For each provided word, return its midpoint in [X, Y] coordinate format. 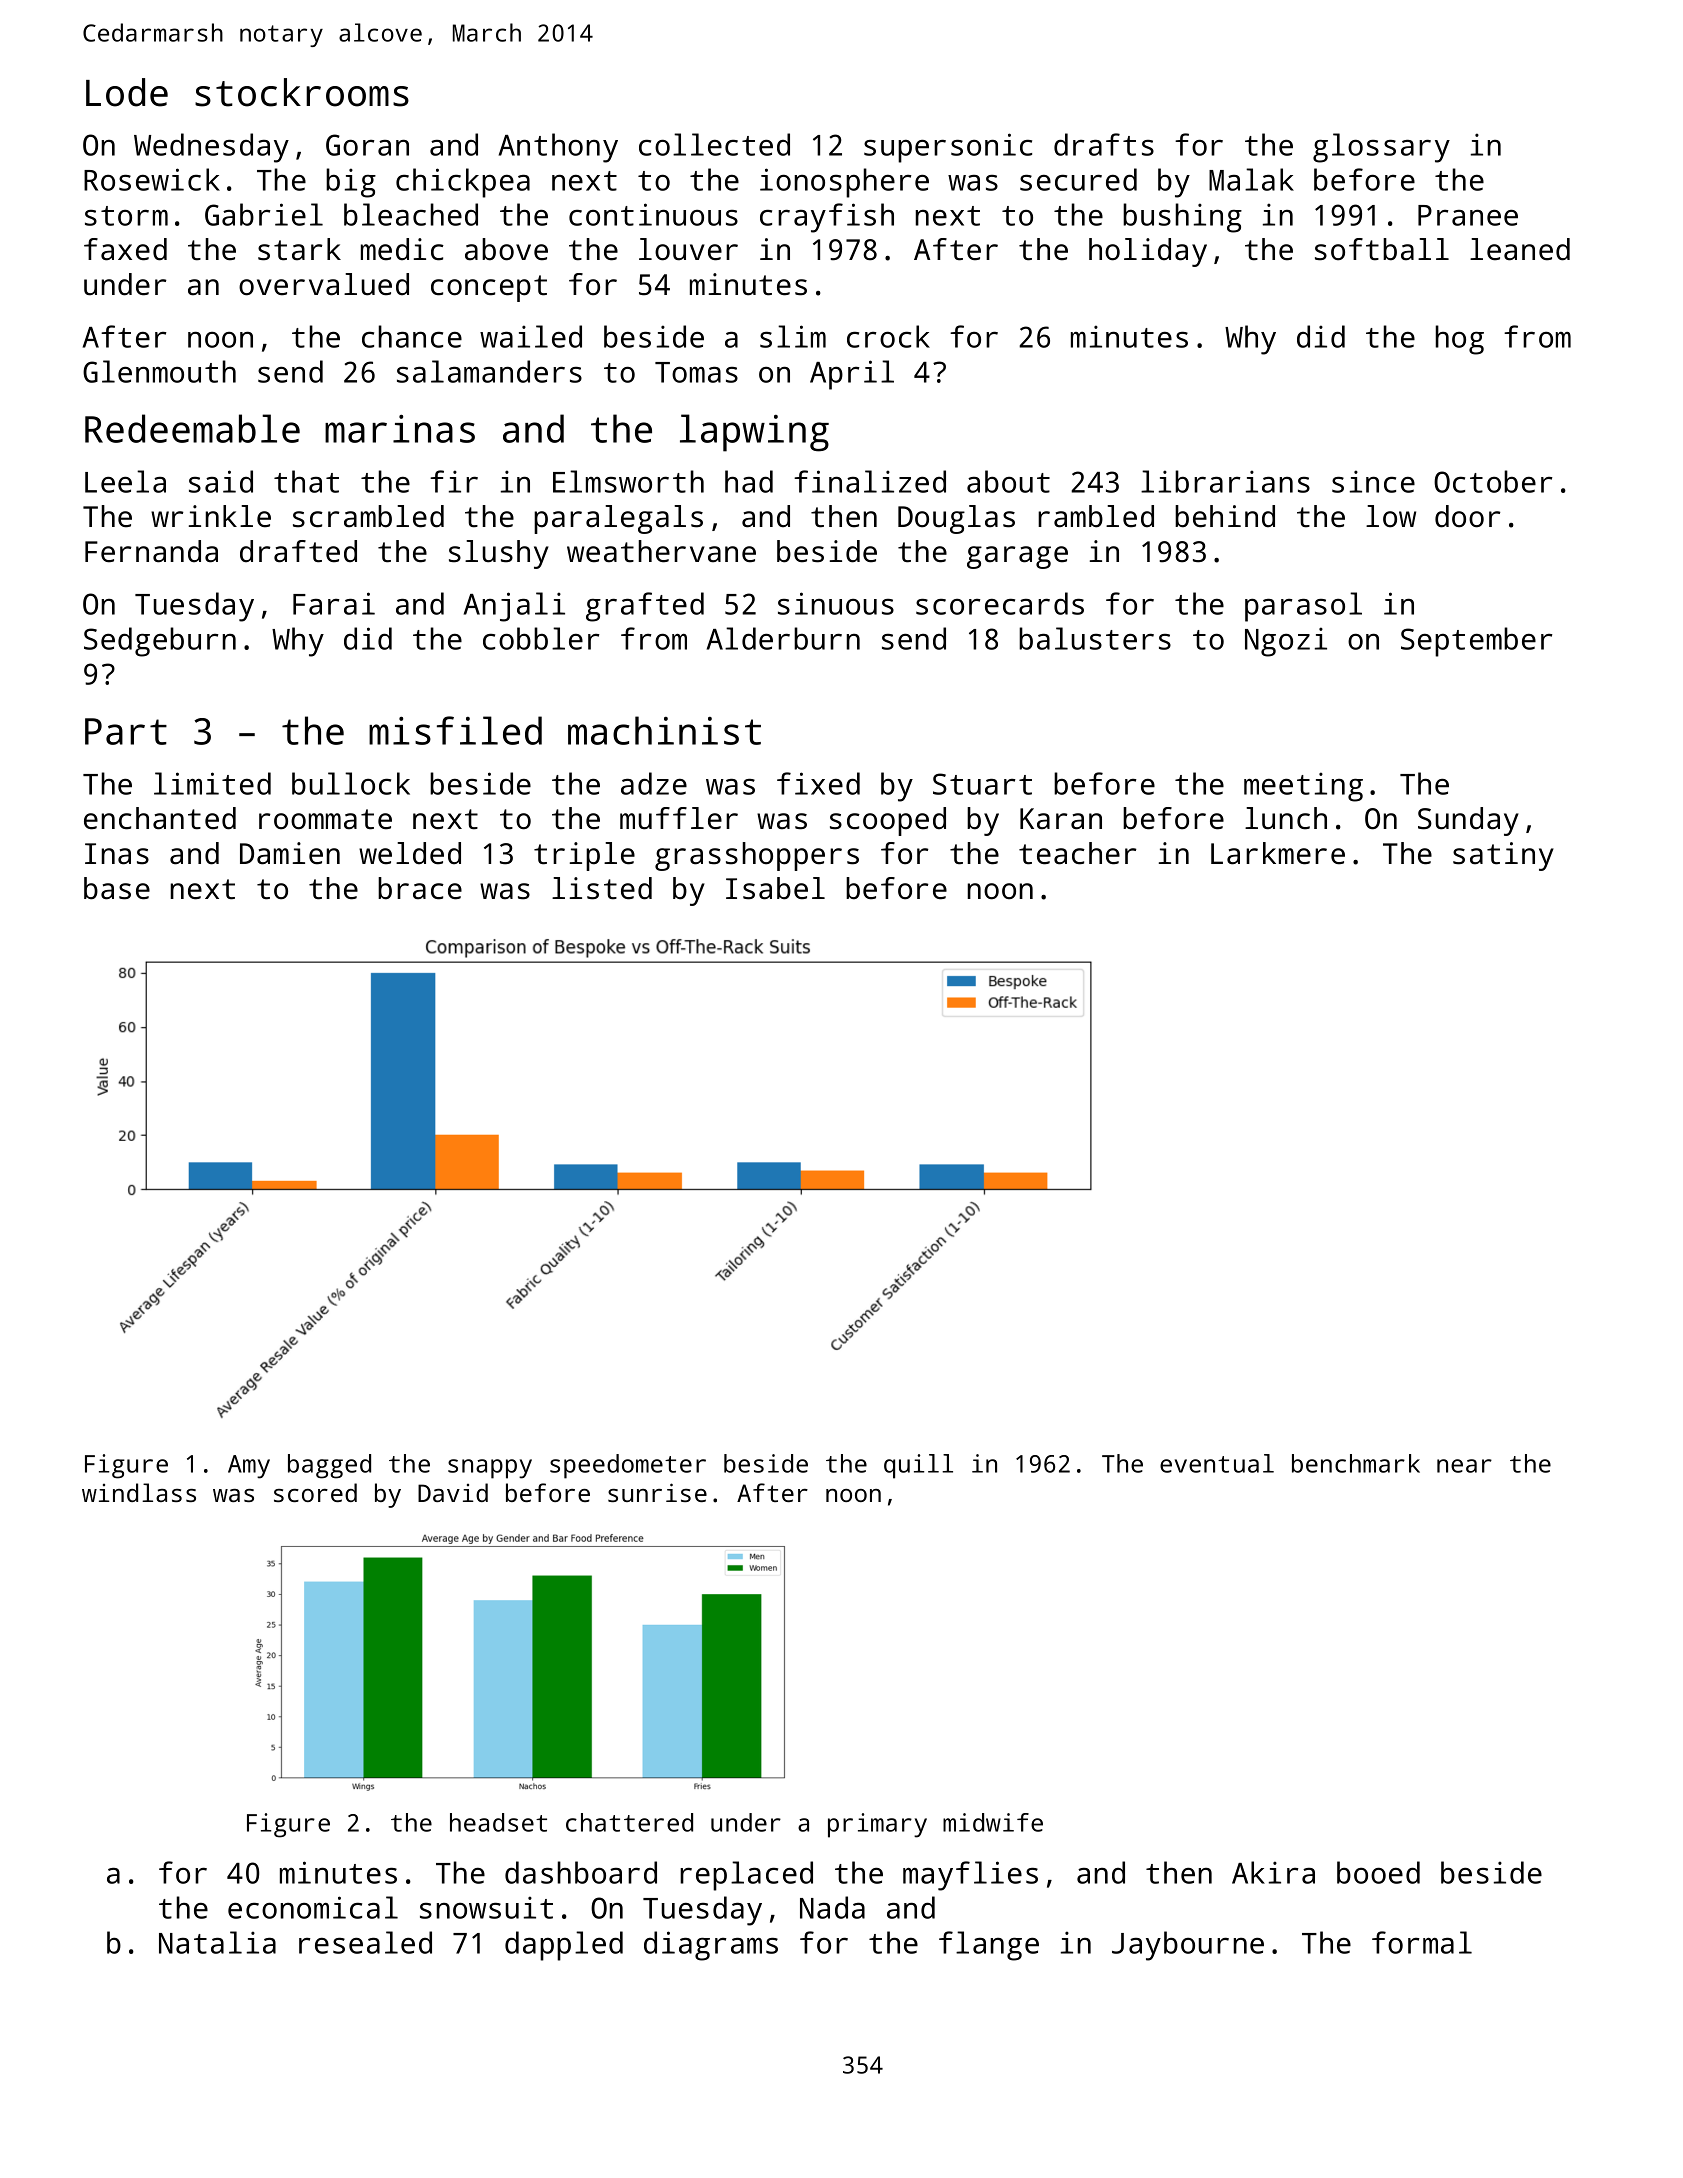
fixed [818, 783]
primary [877, 1825]
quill [918, 1466]
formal [1422, 1942]
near [1464, 1466]
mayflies [970, 1876]
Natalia [217, 1942]
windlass [139, 1492]
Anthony [558, 148]
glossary [1381, 148]
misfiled [455, 730]
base [117, 888]
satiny [1503, 856]
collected [714, 144]
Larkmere [1278, 853]
